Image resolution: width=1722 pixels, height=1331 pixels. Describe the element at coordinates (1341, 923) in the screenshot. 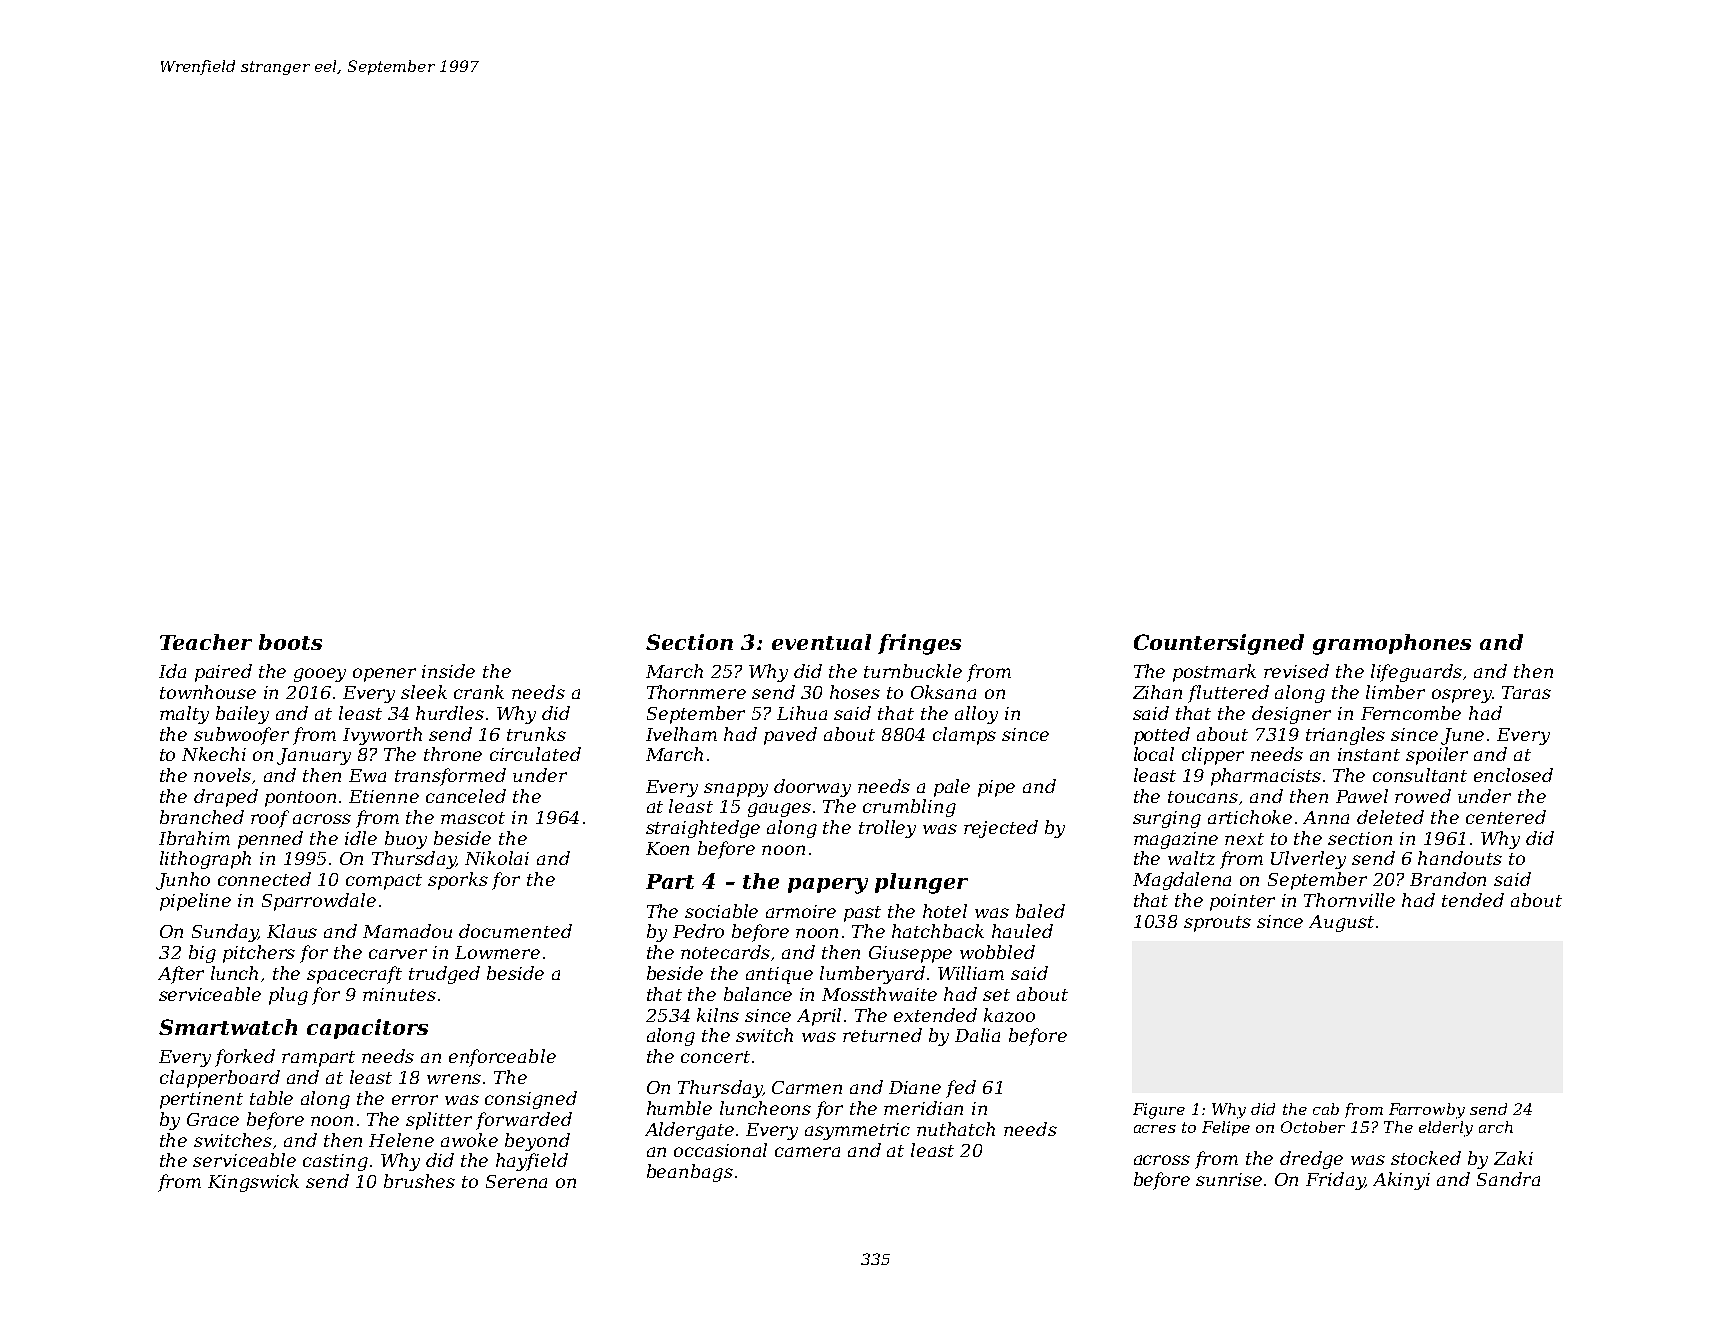

I see `August` at that location.
